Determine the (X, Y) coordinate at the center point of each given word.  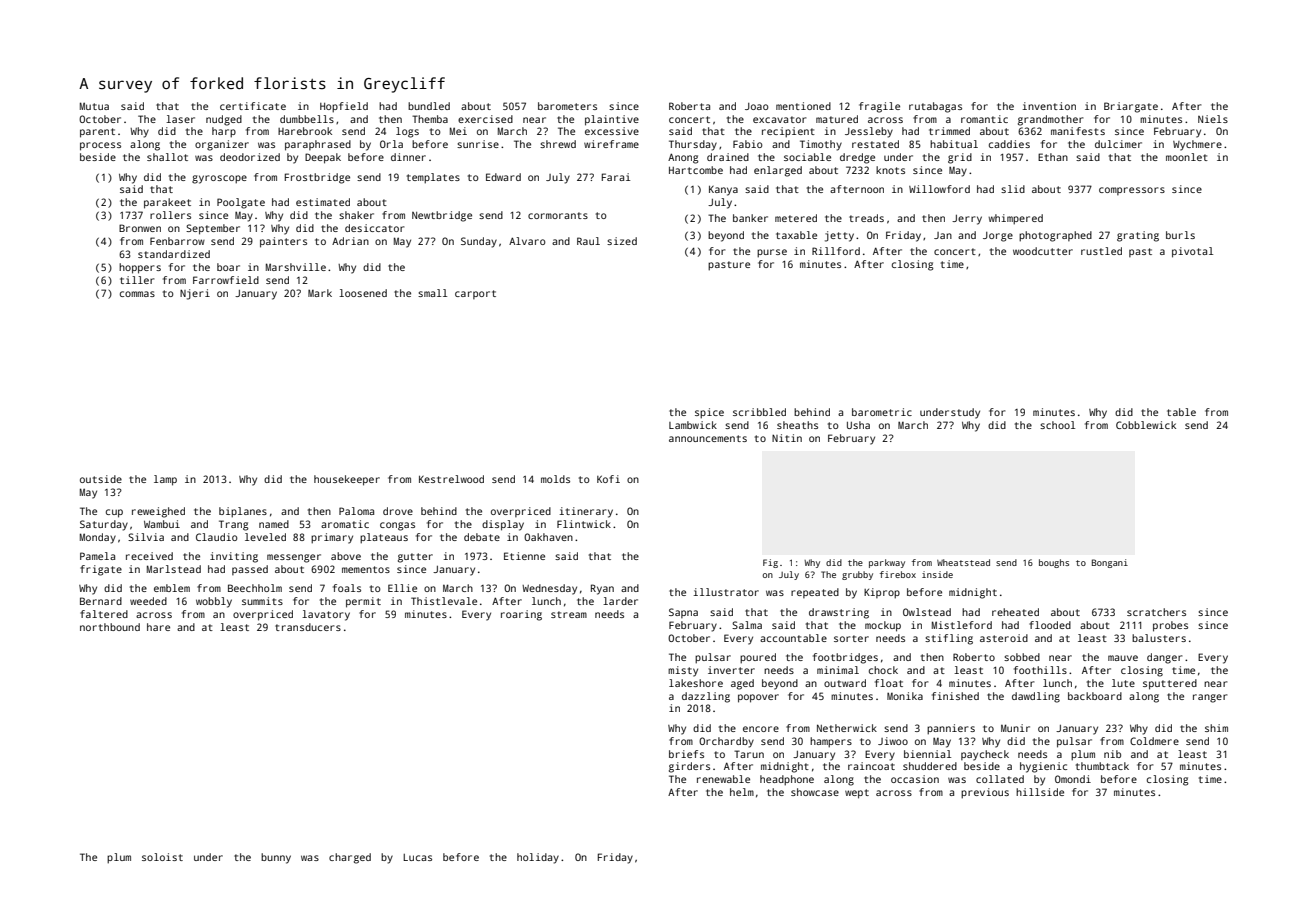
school (1057, 425)
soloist (162, 857)
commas (137, 294)
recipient (788, 132)
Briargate (1131, 107)
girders (689, 767)
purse (772, 253)
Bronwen (140, 228)
